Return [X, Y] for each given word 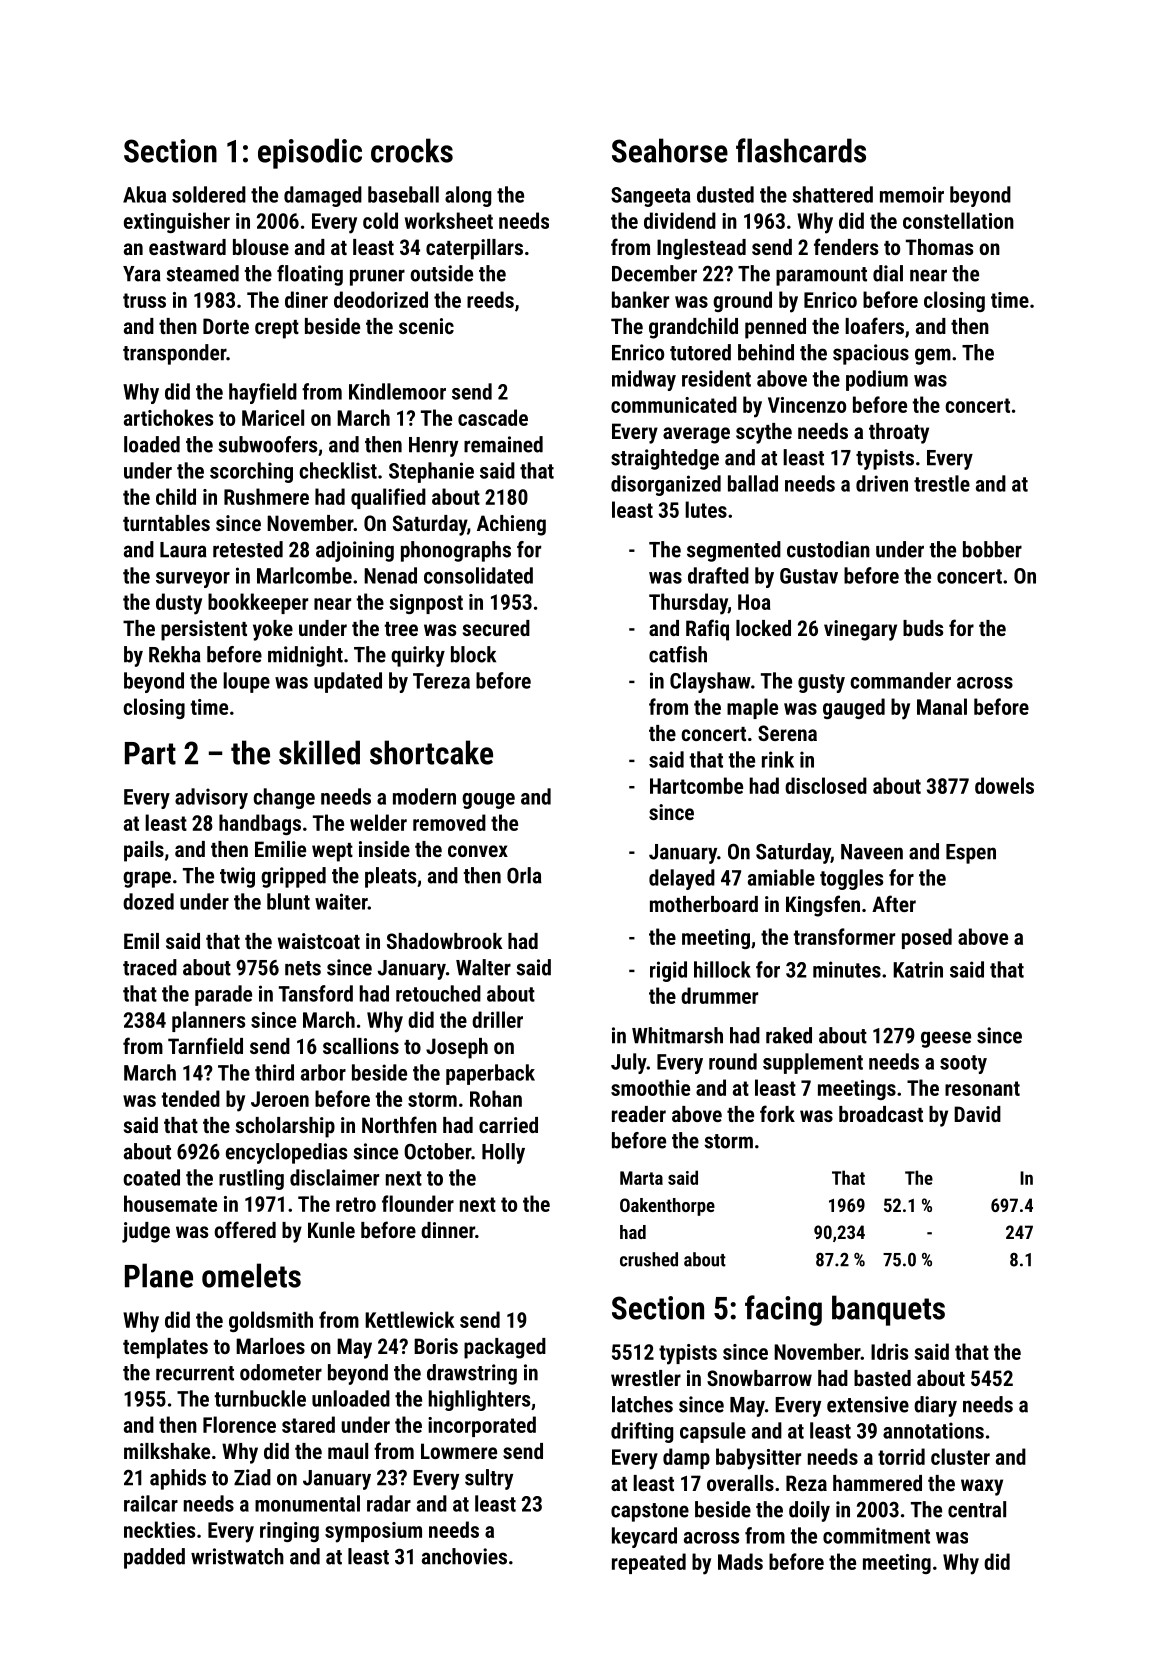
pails [144, 851]
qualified [388, 498]
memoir [912, 194]
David [977, 1114]
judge [146, 1232]
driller [497, 1019]
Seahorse [670, 150]
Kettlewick [410, 1319]
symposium [373, 1532]
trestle [942, 483]
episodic [310, 153]
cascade [493, 417]
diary [935, 1406]
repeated [649, 1563]
